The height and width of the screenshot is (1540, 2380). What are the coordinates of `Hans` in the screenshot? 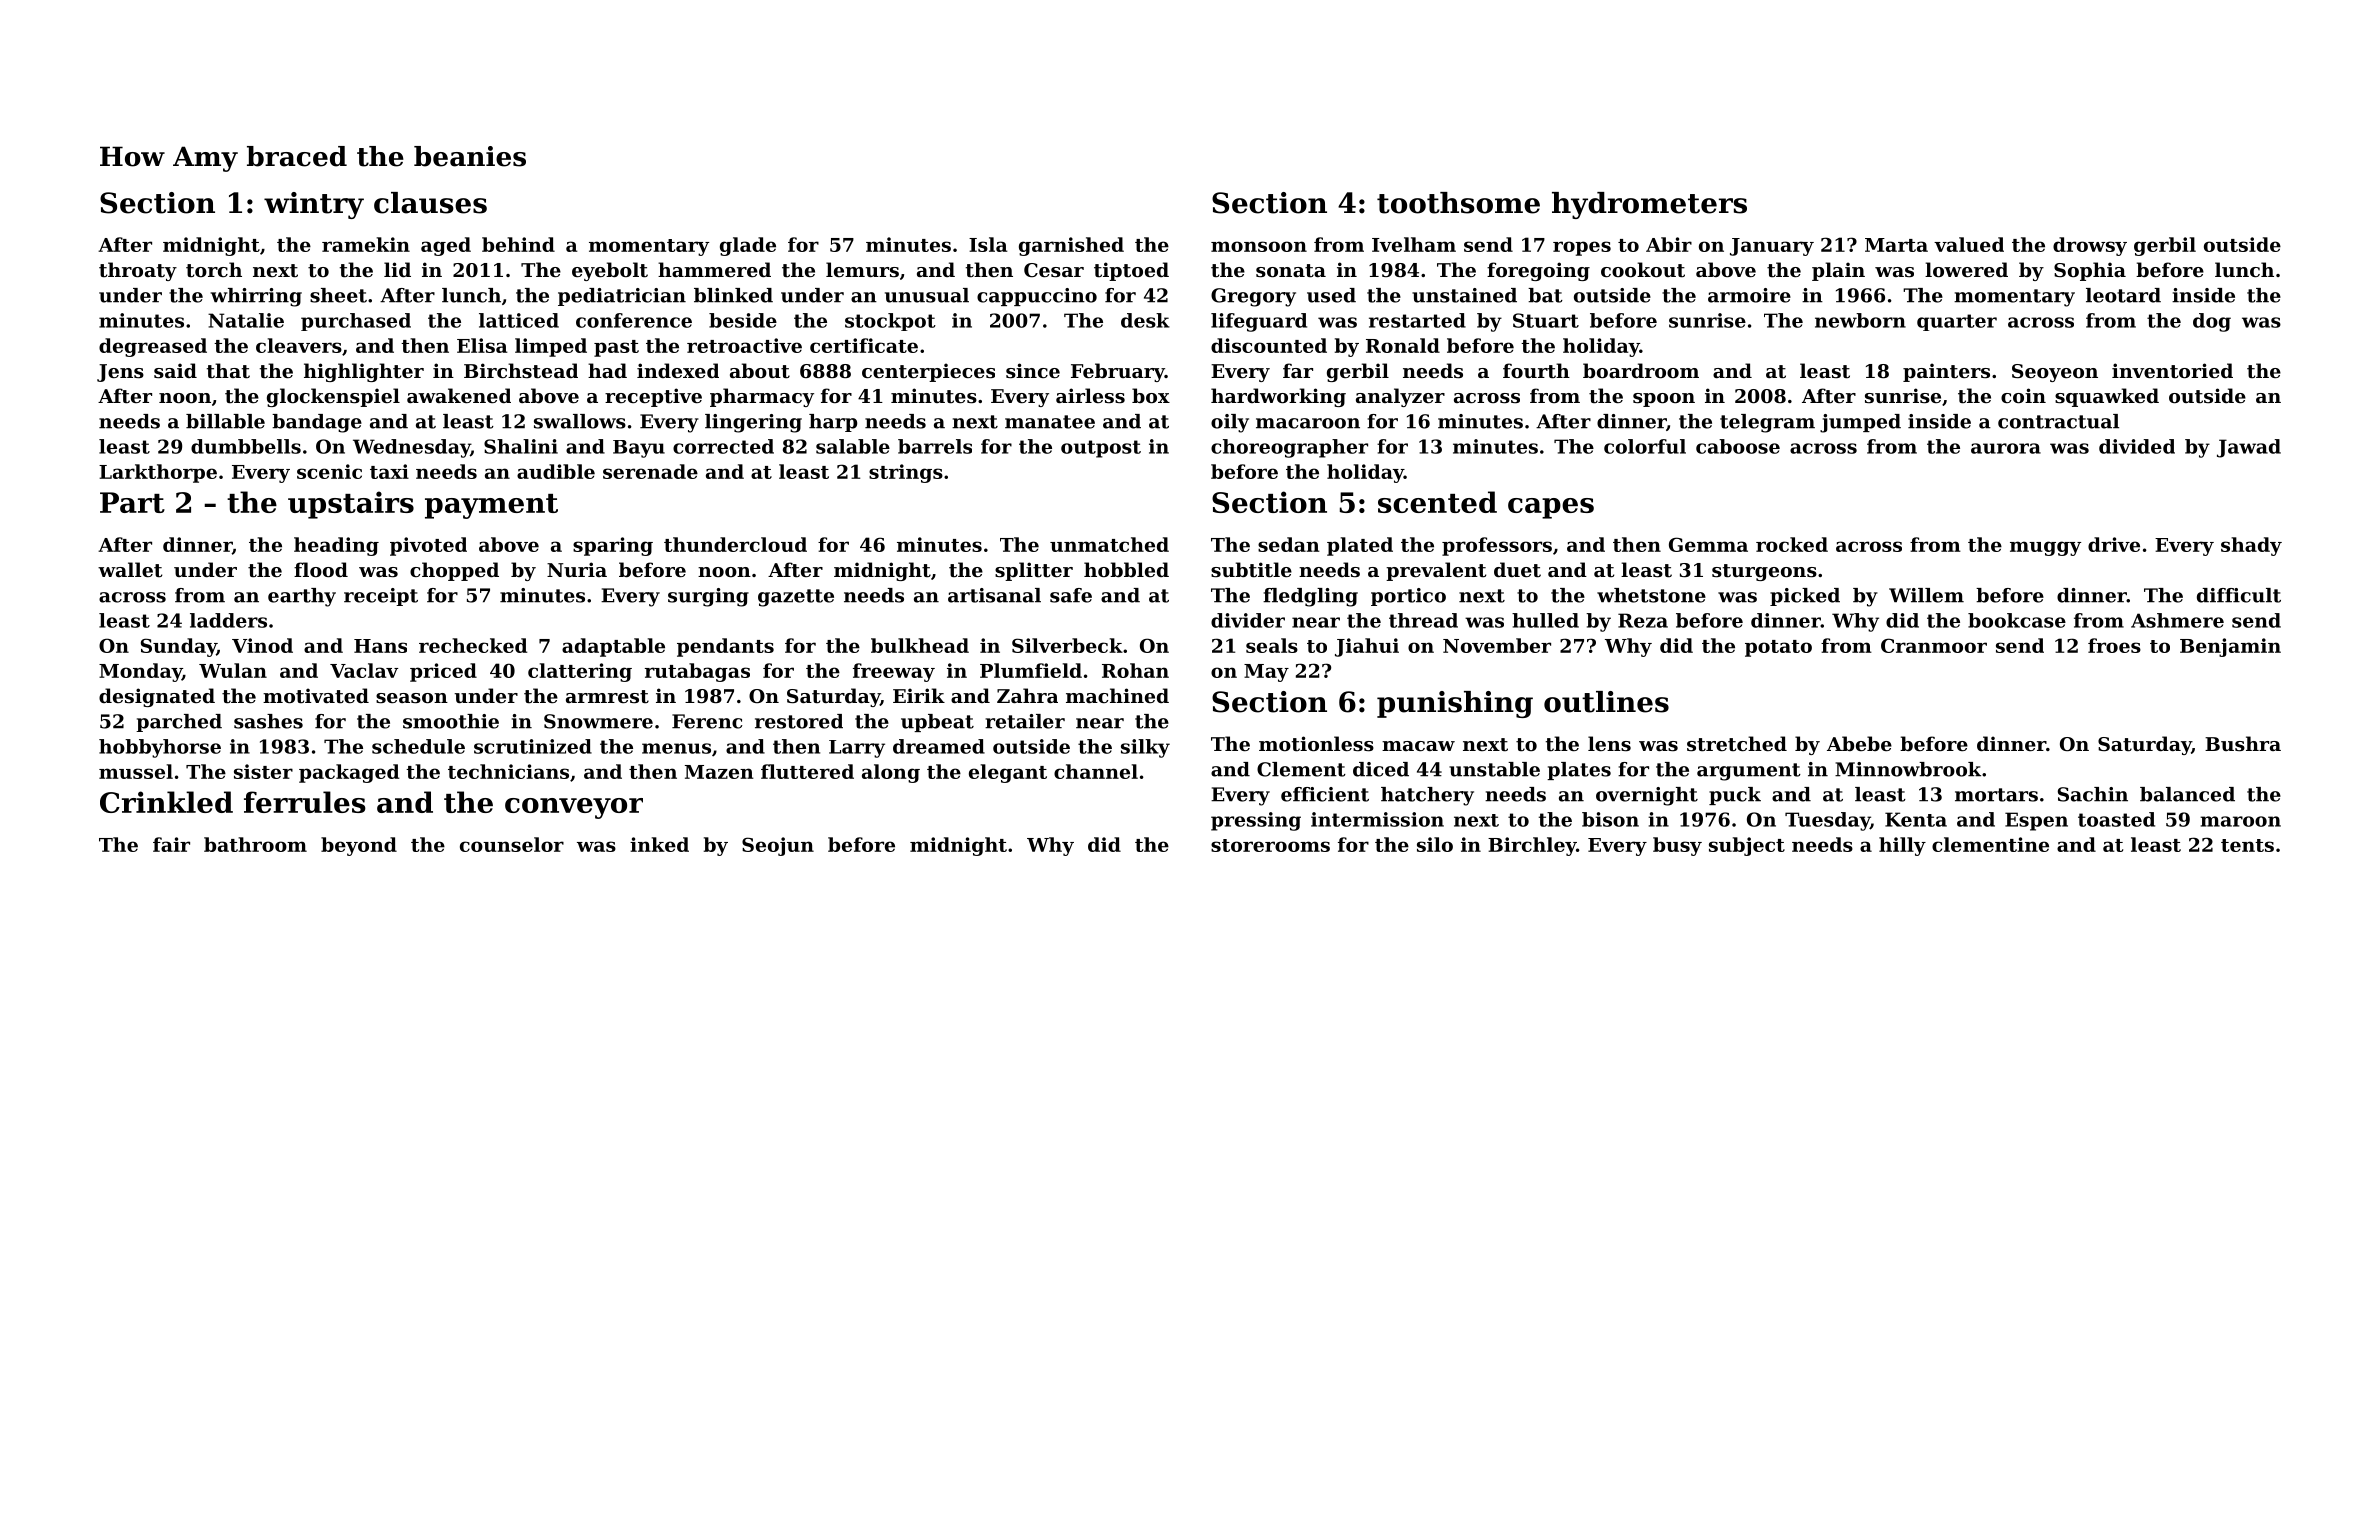 It's located at (380, 646).
